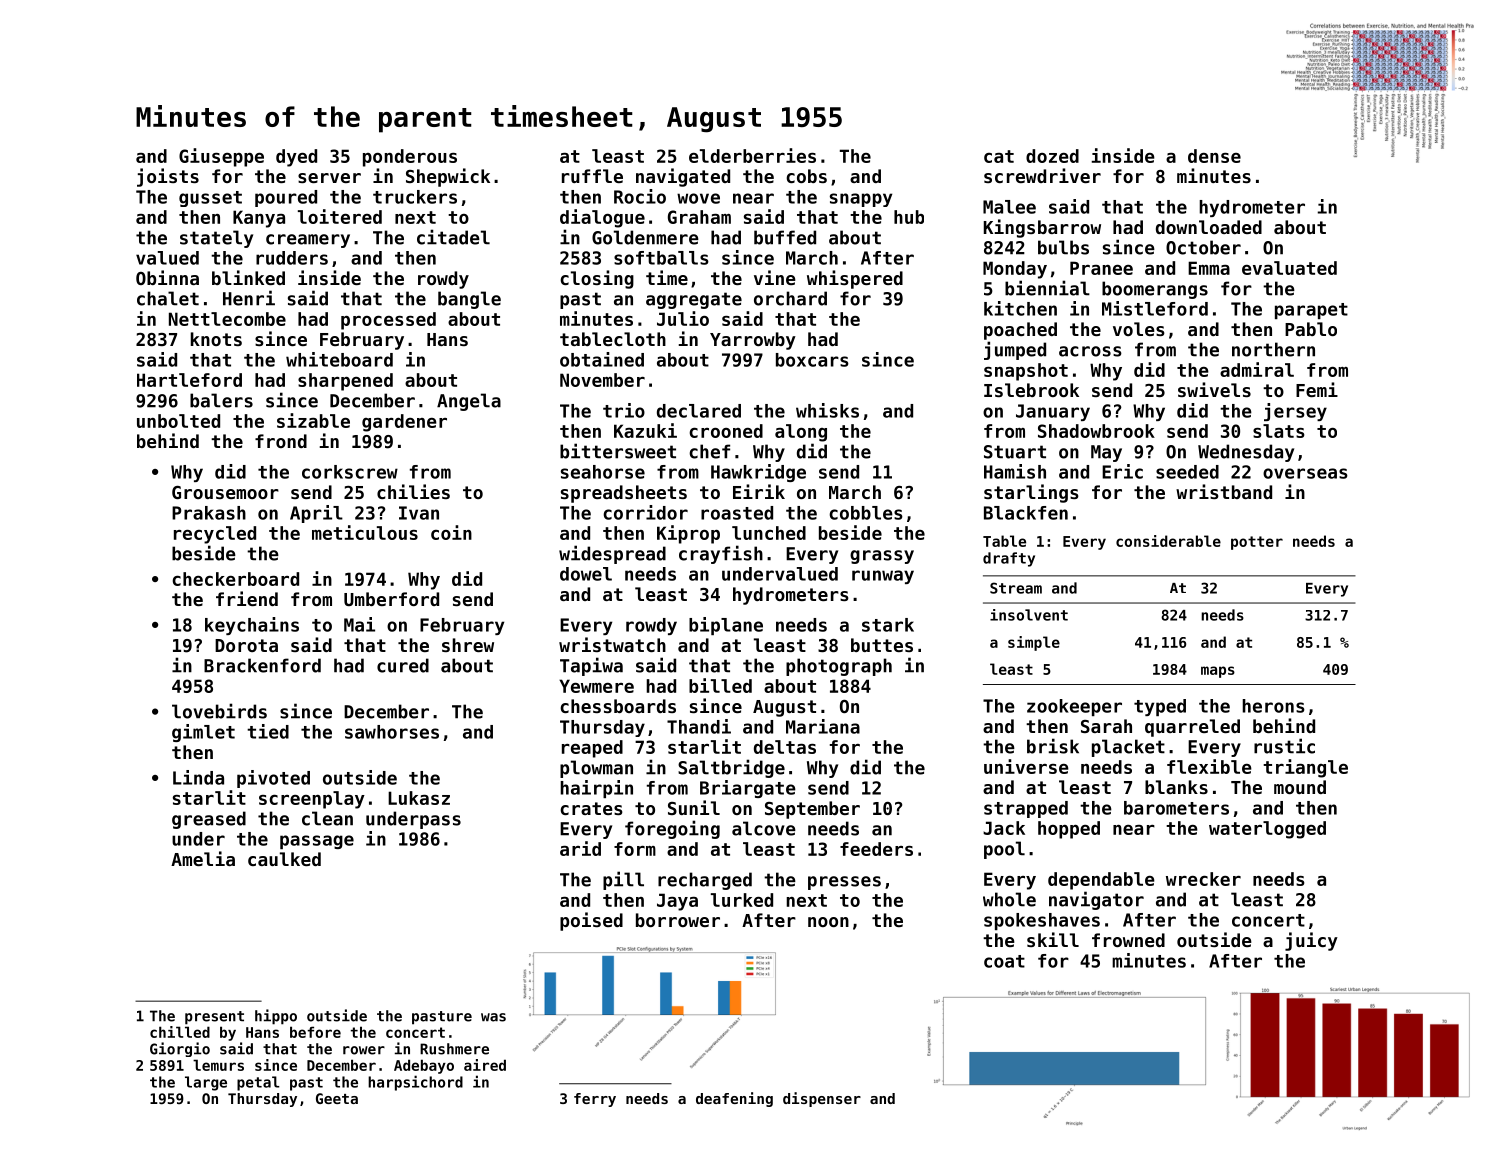 This screenshot has height=1152, width=1491. Describe the element at coordinates (624, 410) in the screenshot. I see `trio` at that location.
